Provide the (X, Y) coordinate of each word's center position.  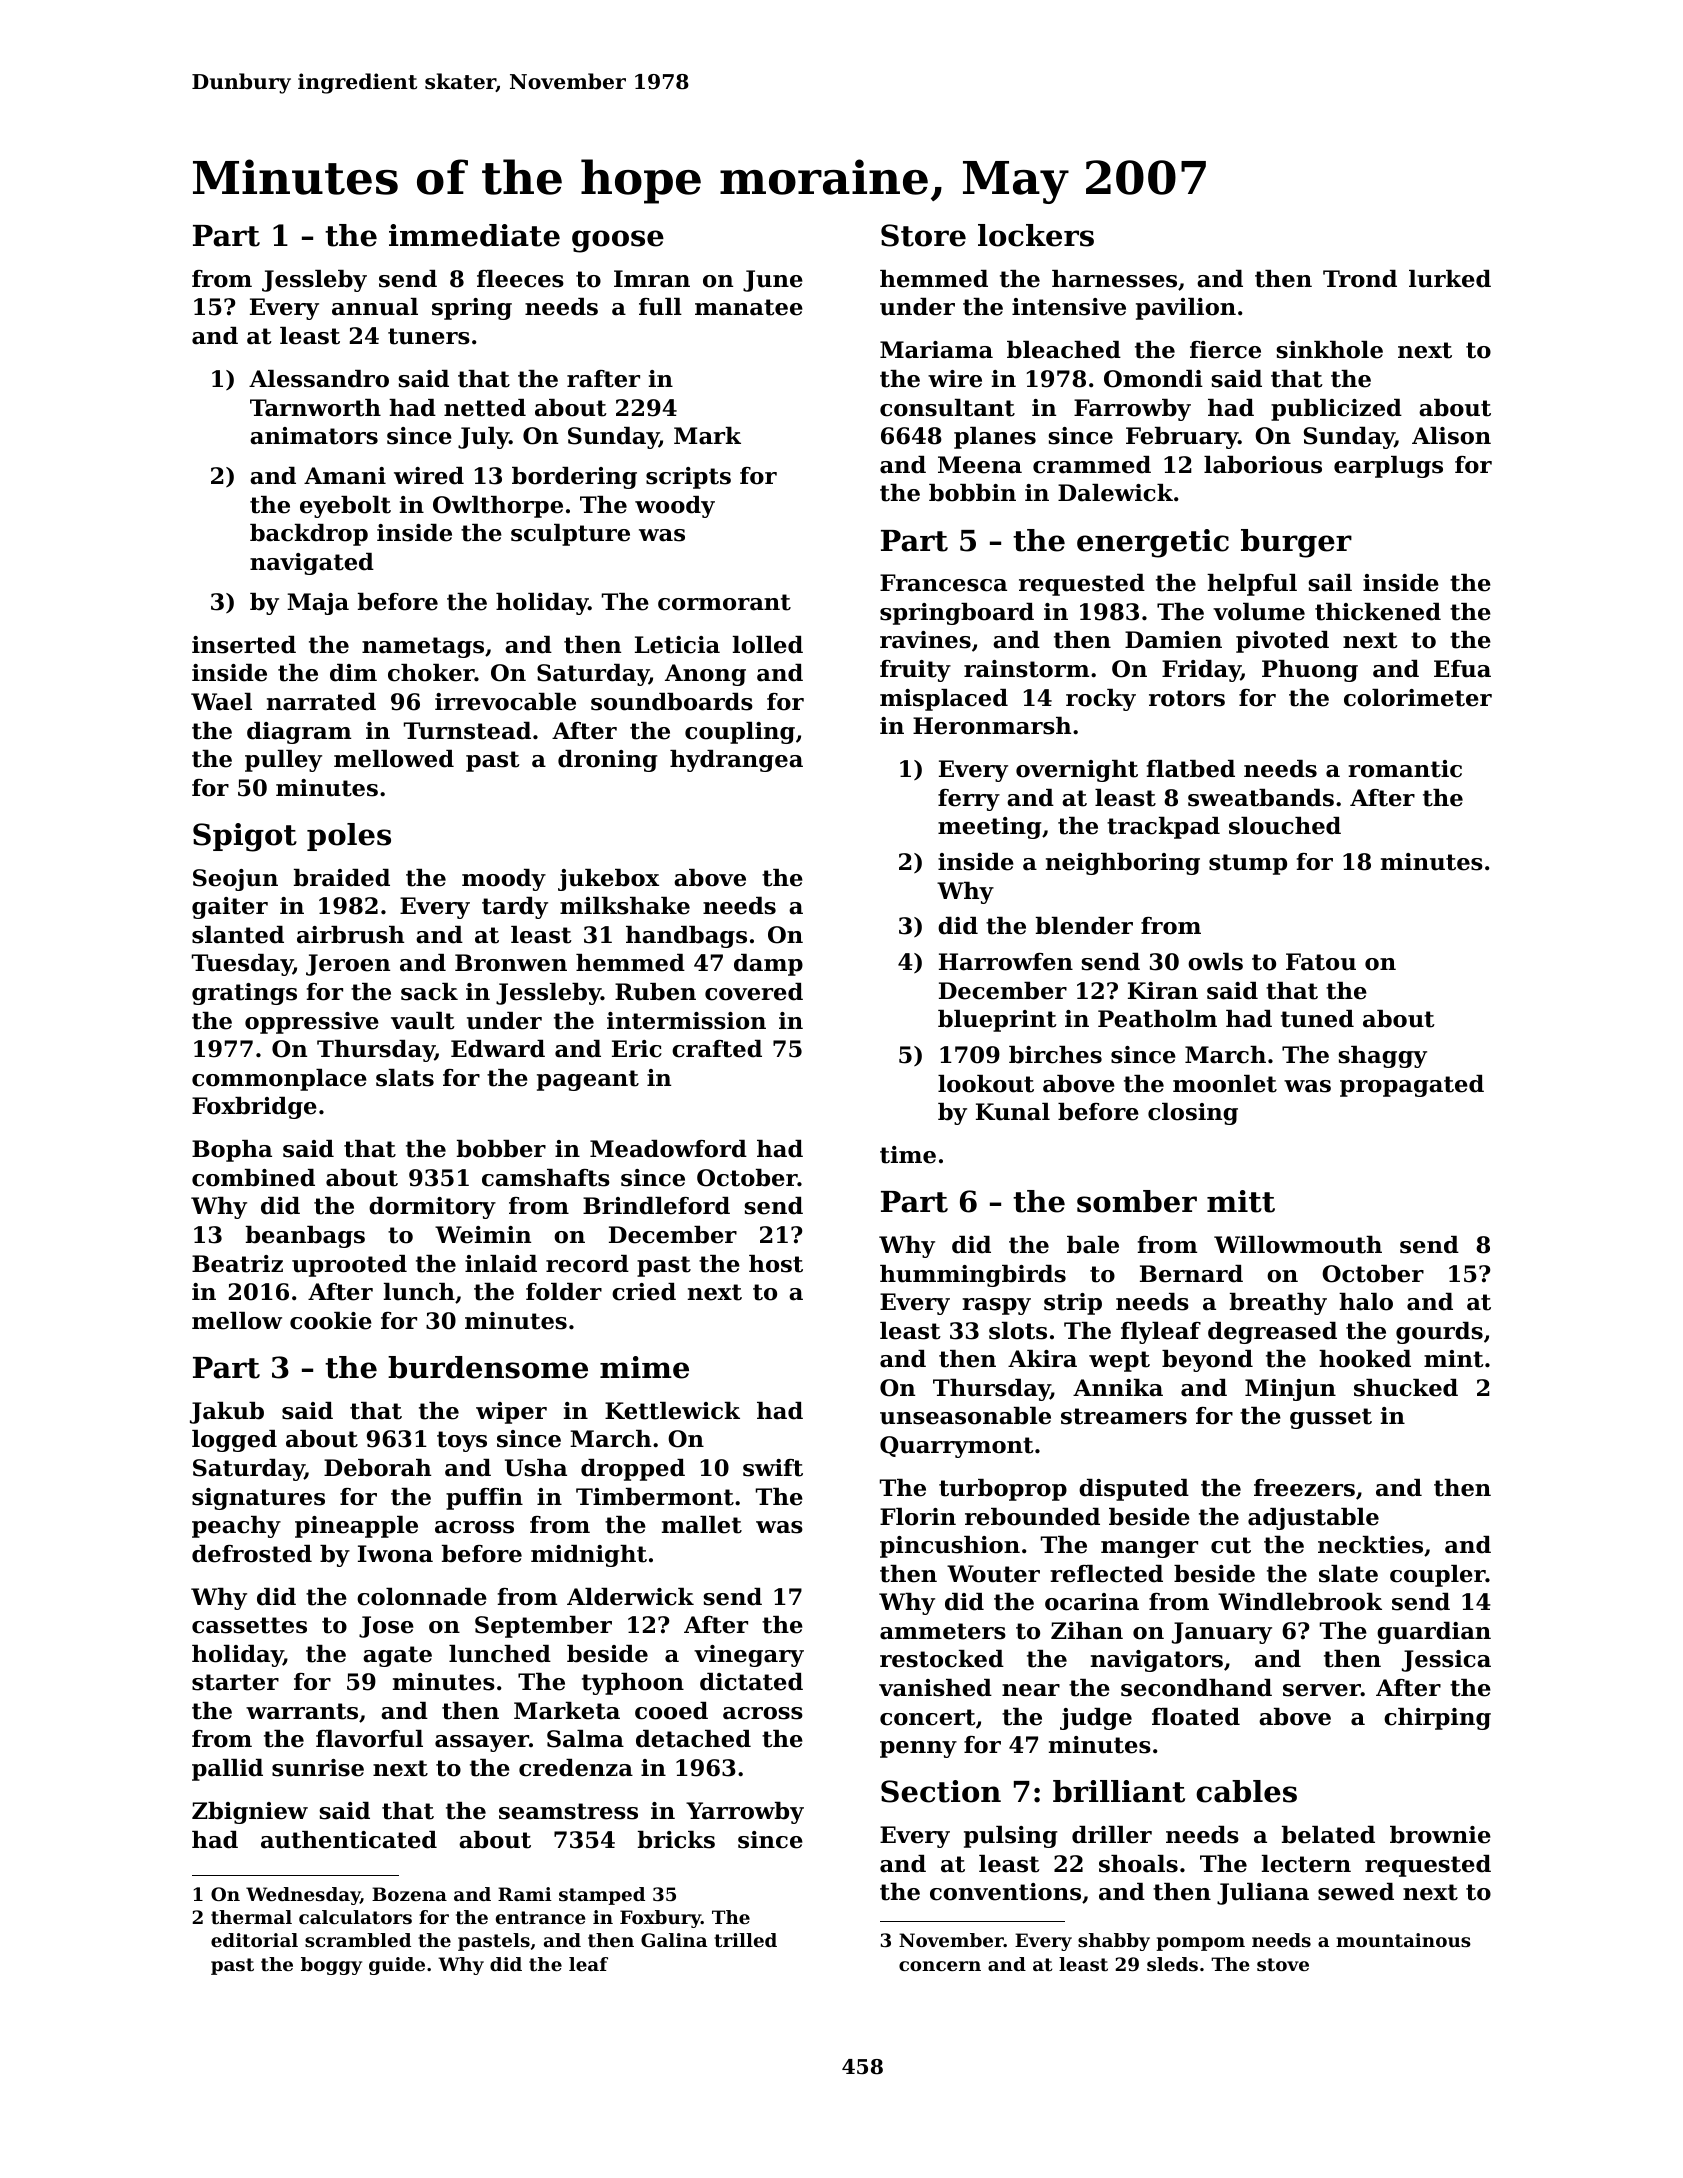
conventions (1005, 1892)
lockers (1036, 235)
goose (618, 241)
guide (397, 1966)
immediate (474, 235)
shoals (1138, 1864)
